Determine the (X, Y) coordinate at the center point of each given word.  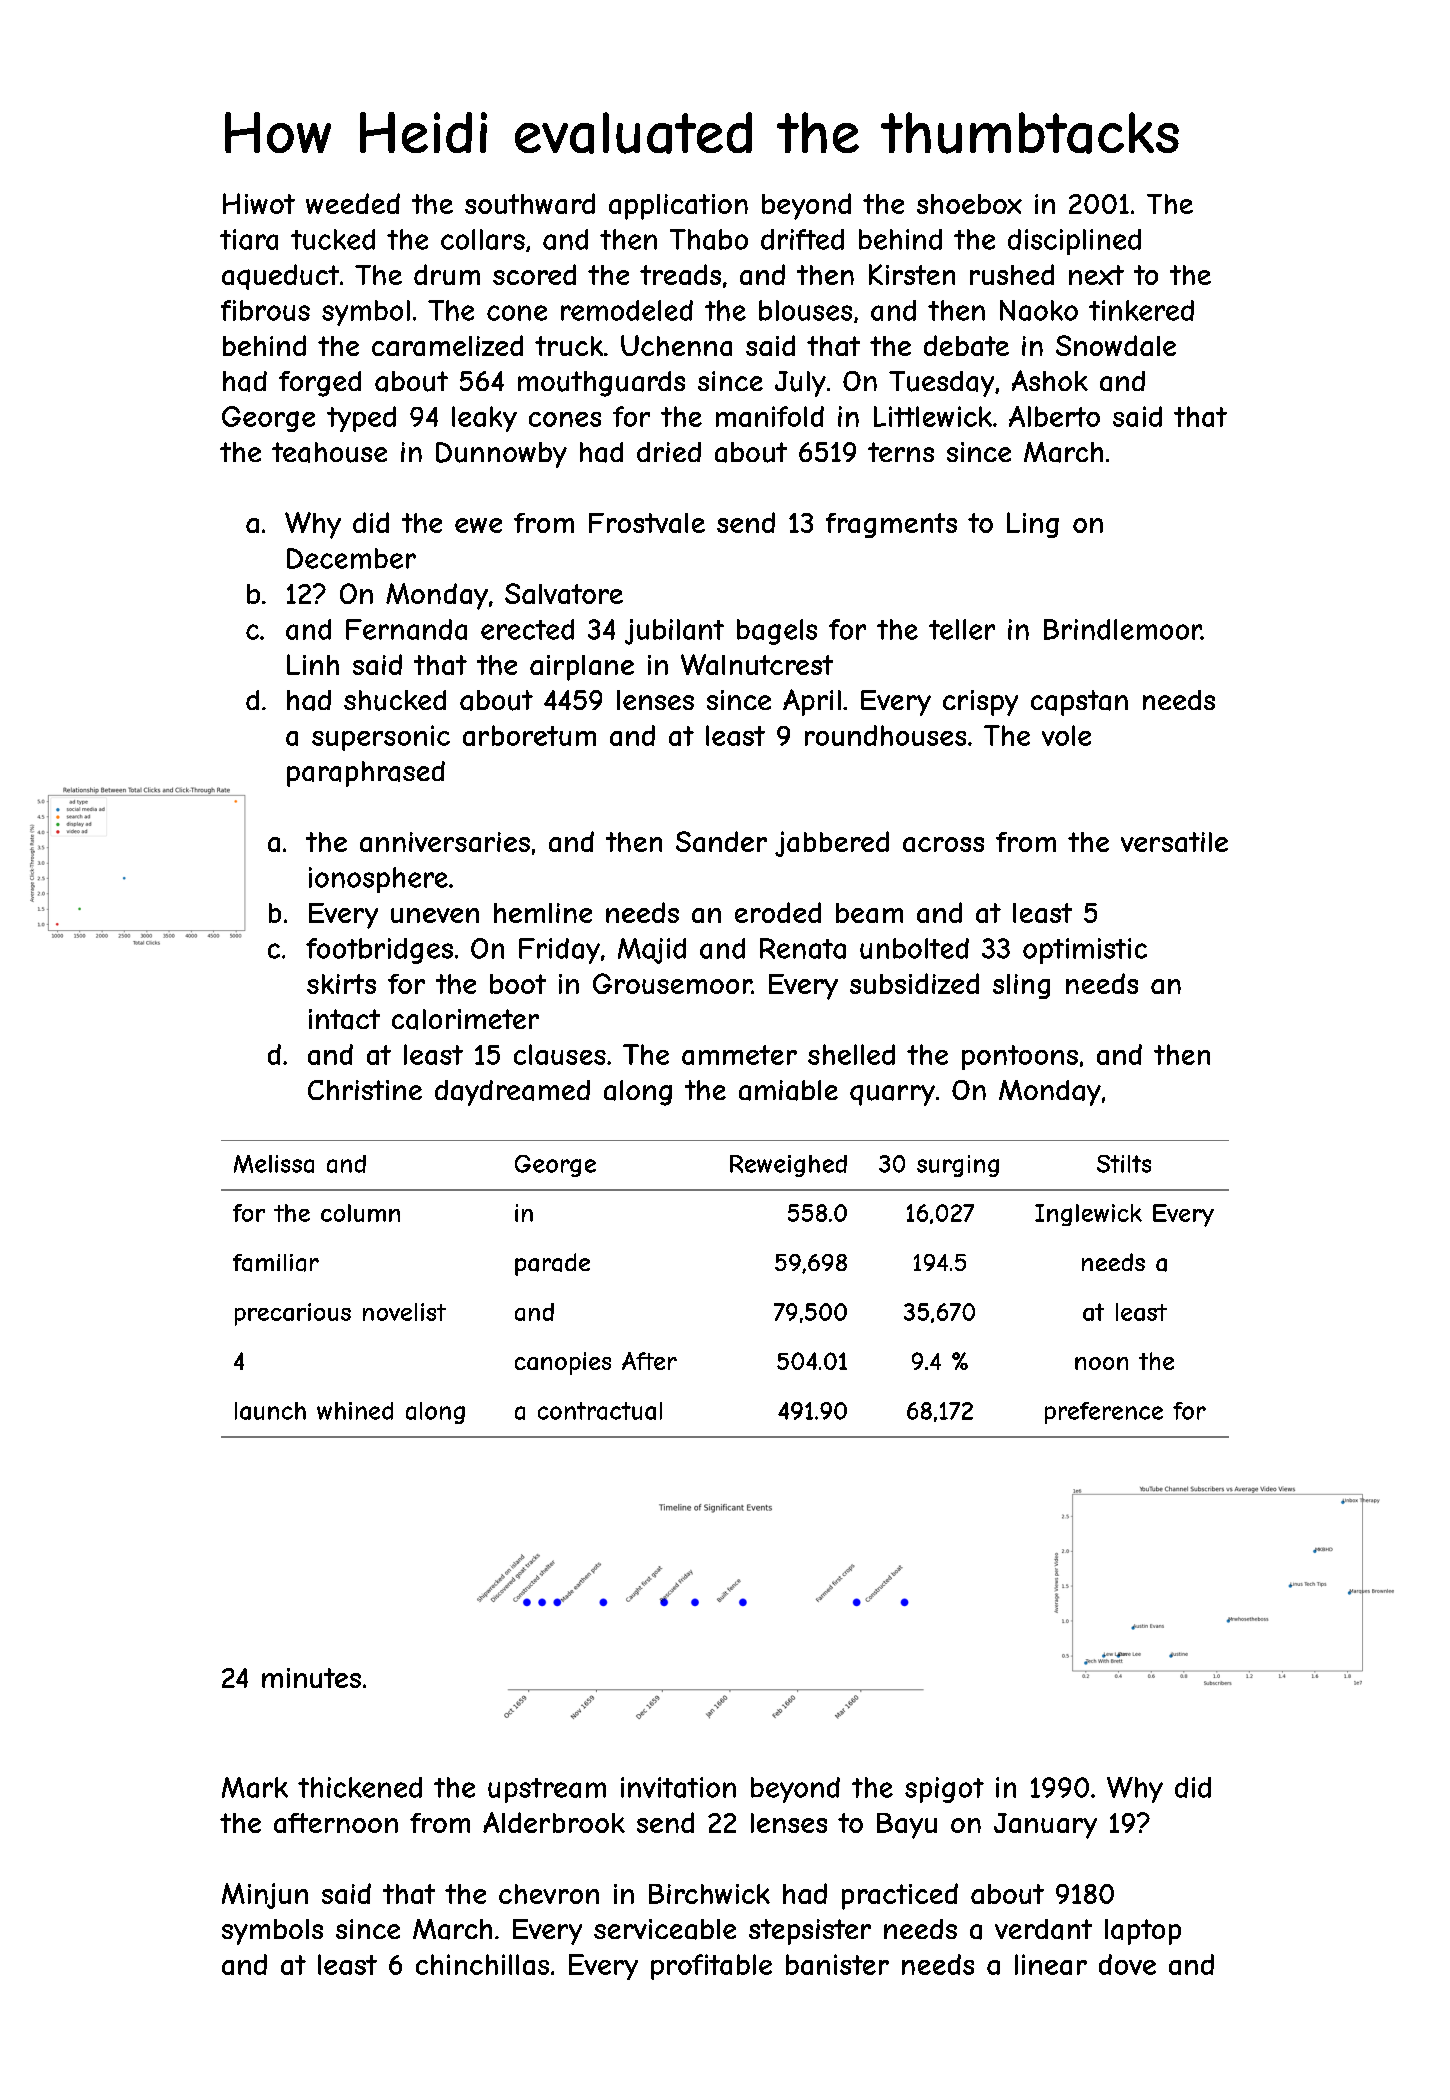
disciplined (1074, 242)
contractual (600, 1411)
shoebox (969, 204)
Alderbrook (554, 1822)
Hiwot (259, 203)
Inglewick (1088, 1215)
